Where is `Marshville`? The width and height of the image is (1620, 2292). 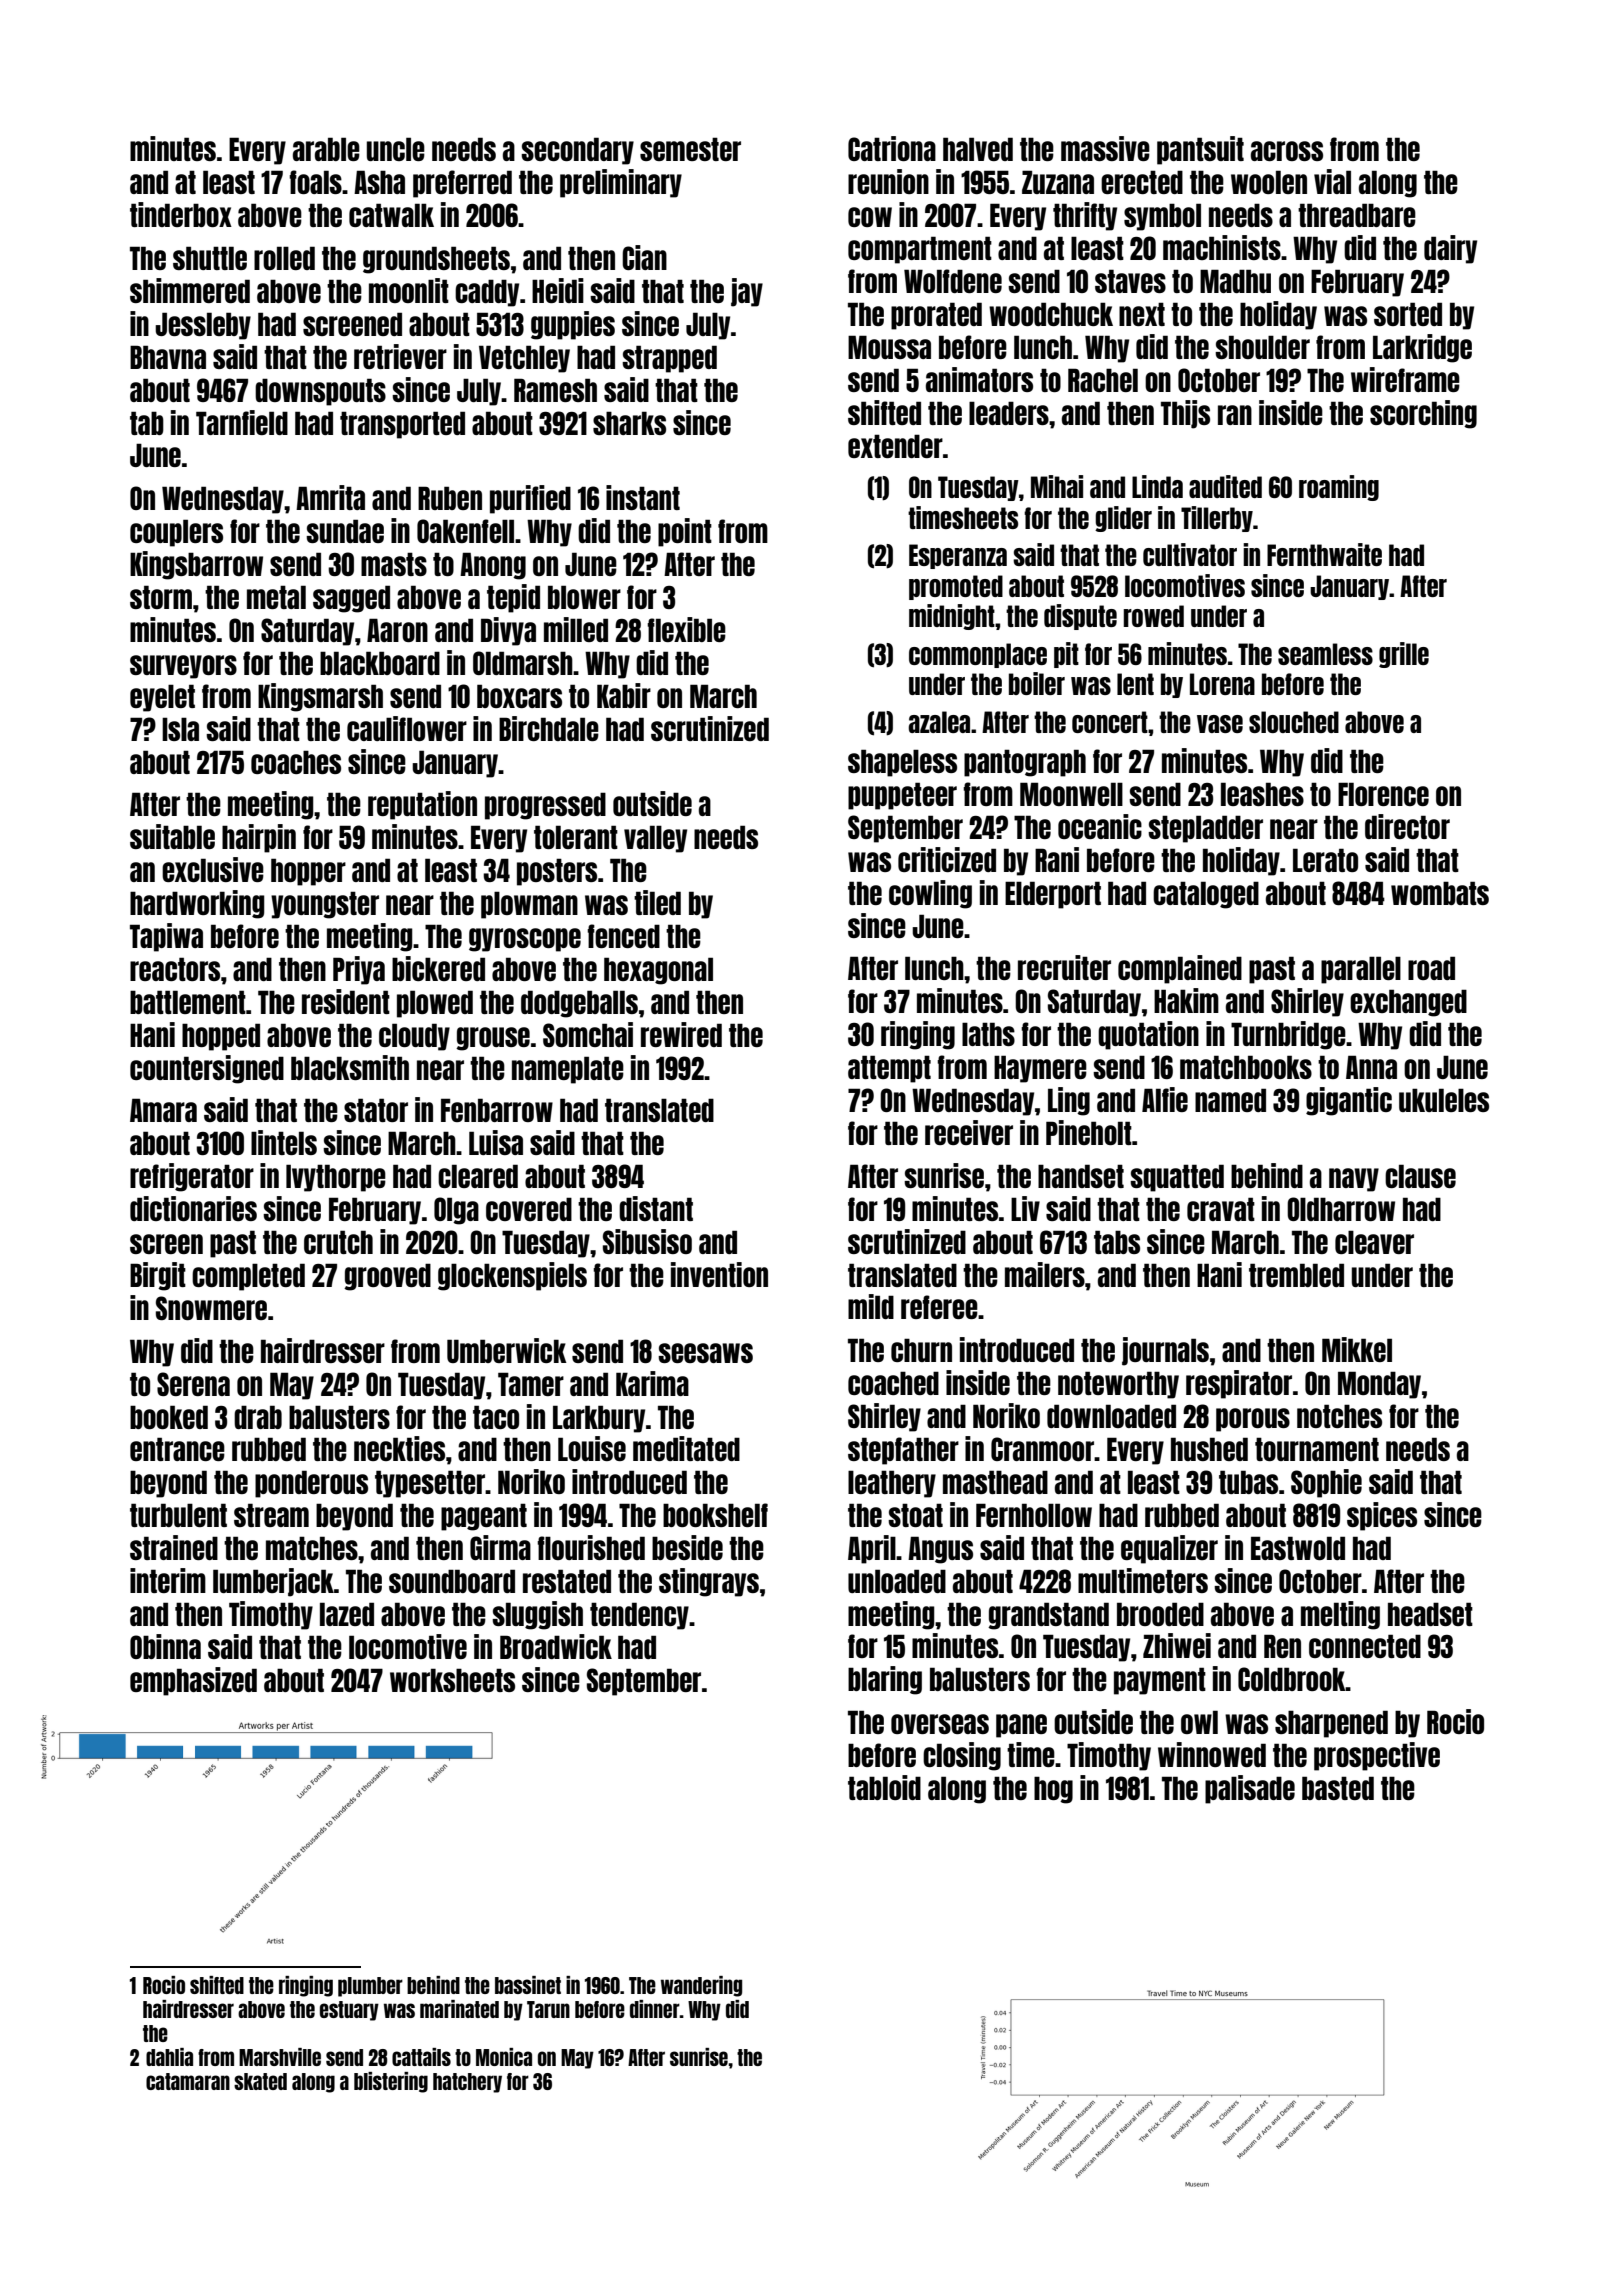 Marshville is located at coordinates (280, 2057).
